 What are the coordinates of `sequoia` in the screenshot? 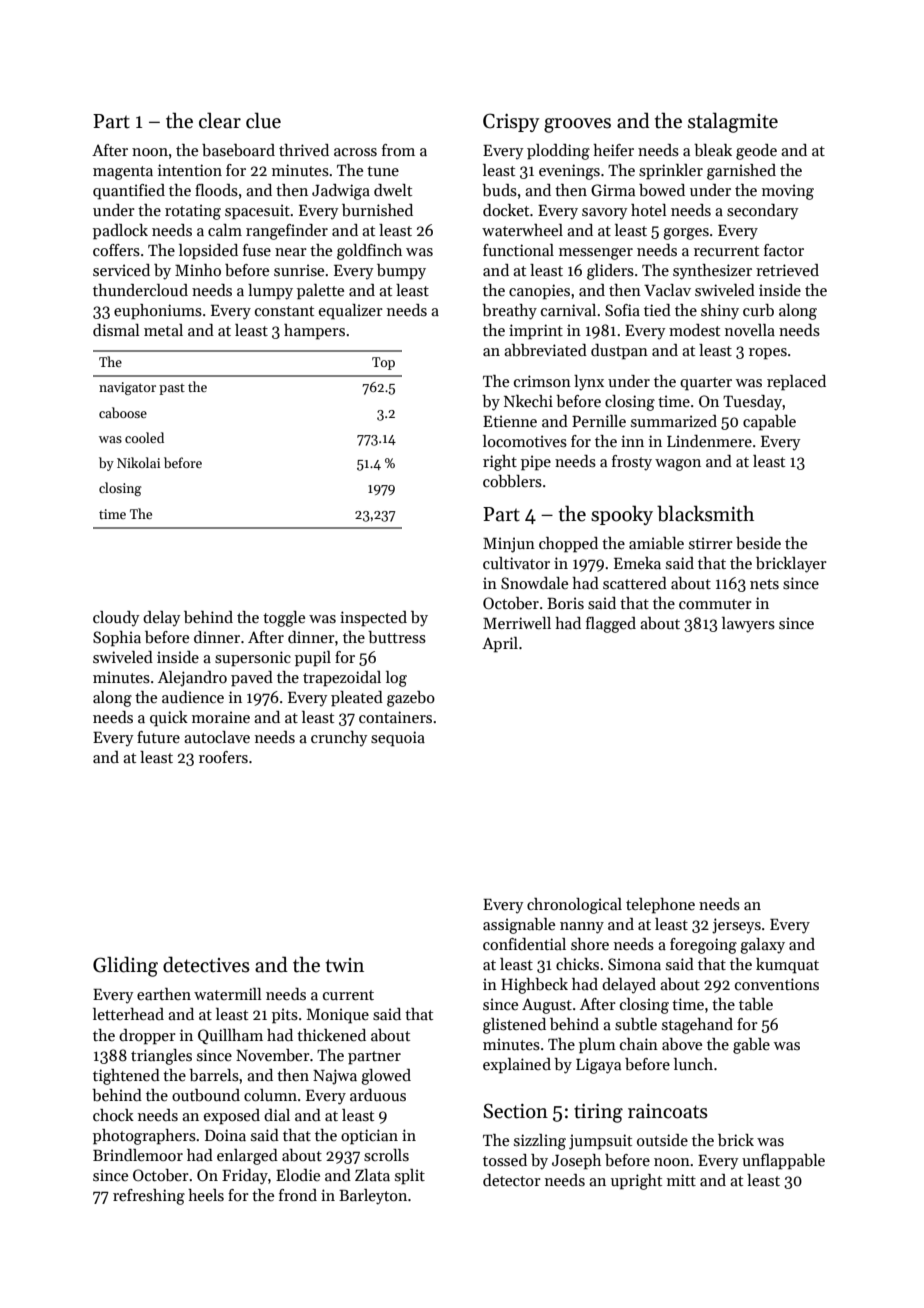 It's located at (398, 739).
